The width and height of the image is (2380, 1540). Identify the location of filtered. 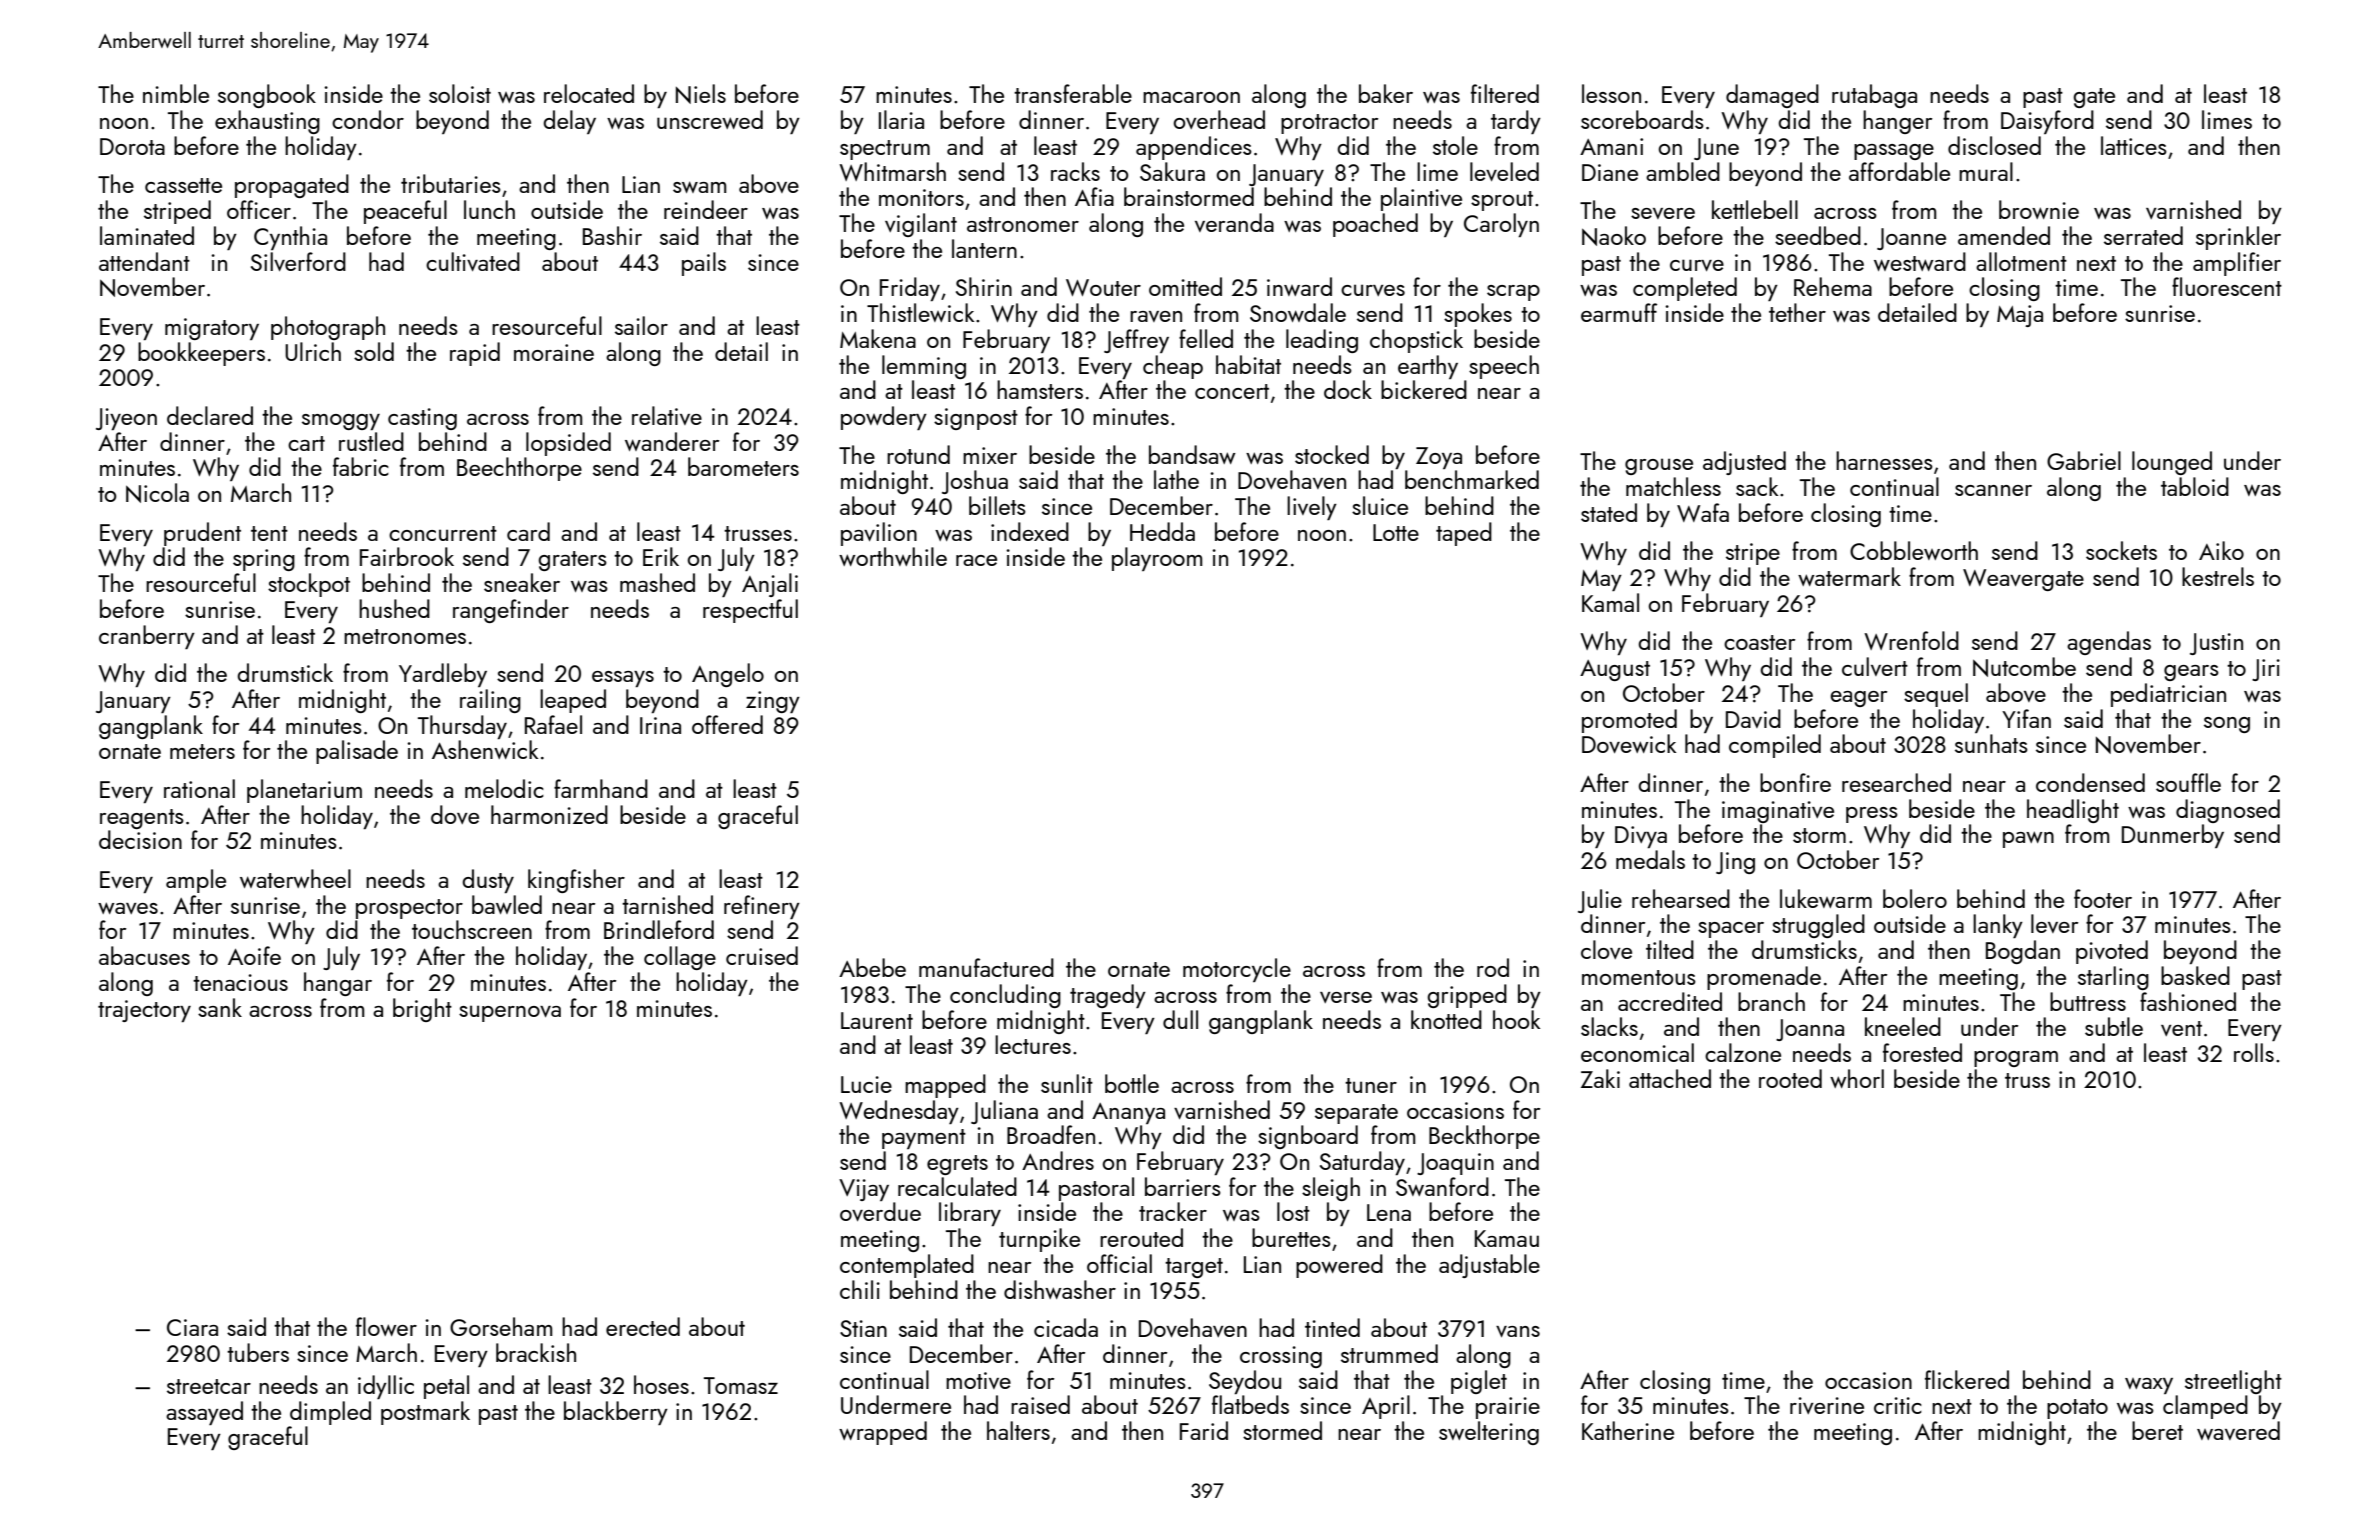
(1505, 93).
